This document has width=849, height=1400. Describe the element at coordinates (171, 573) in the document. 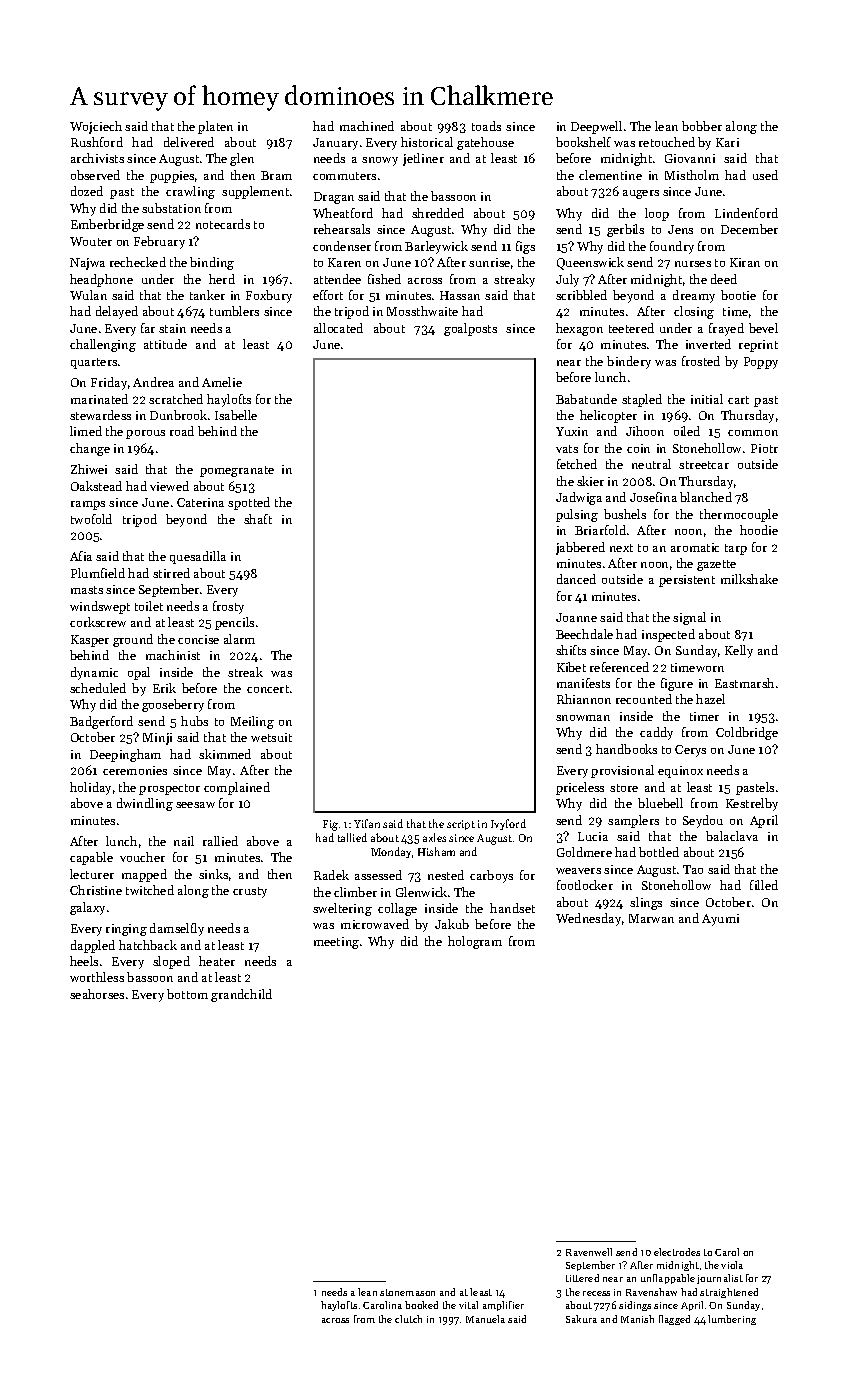

I see `stirred` at that location.
